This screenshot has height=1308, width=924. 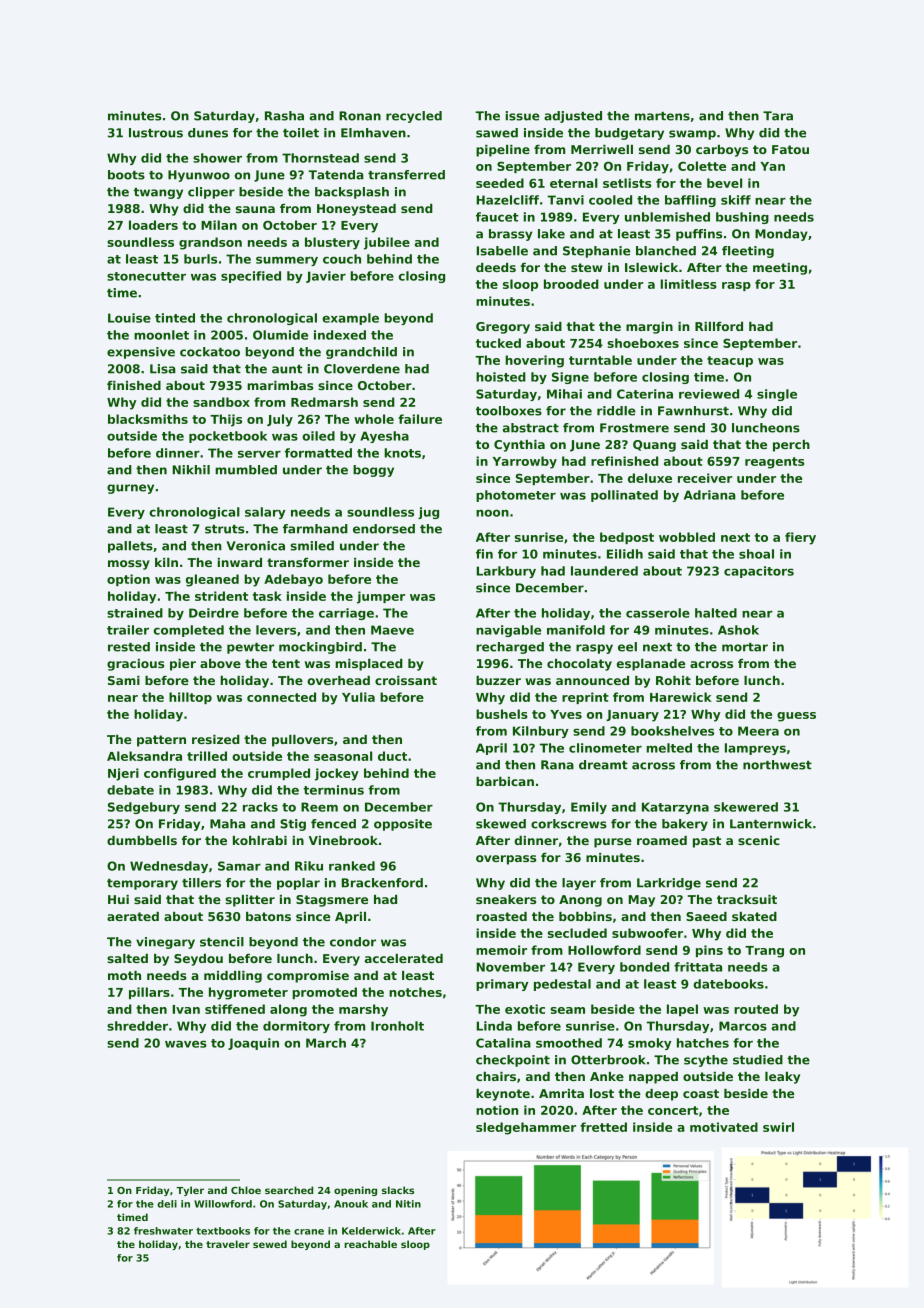 What do you see at coordinates (156, 133) in the screenshot?
I see `lustrous` at bounding box center [156, 133].
